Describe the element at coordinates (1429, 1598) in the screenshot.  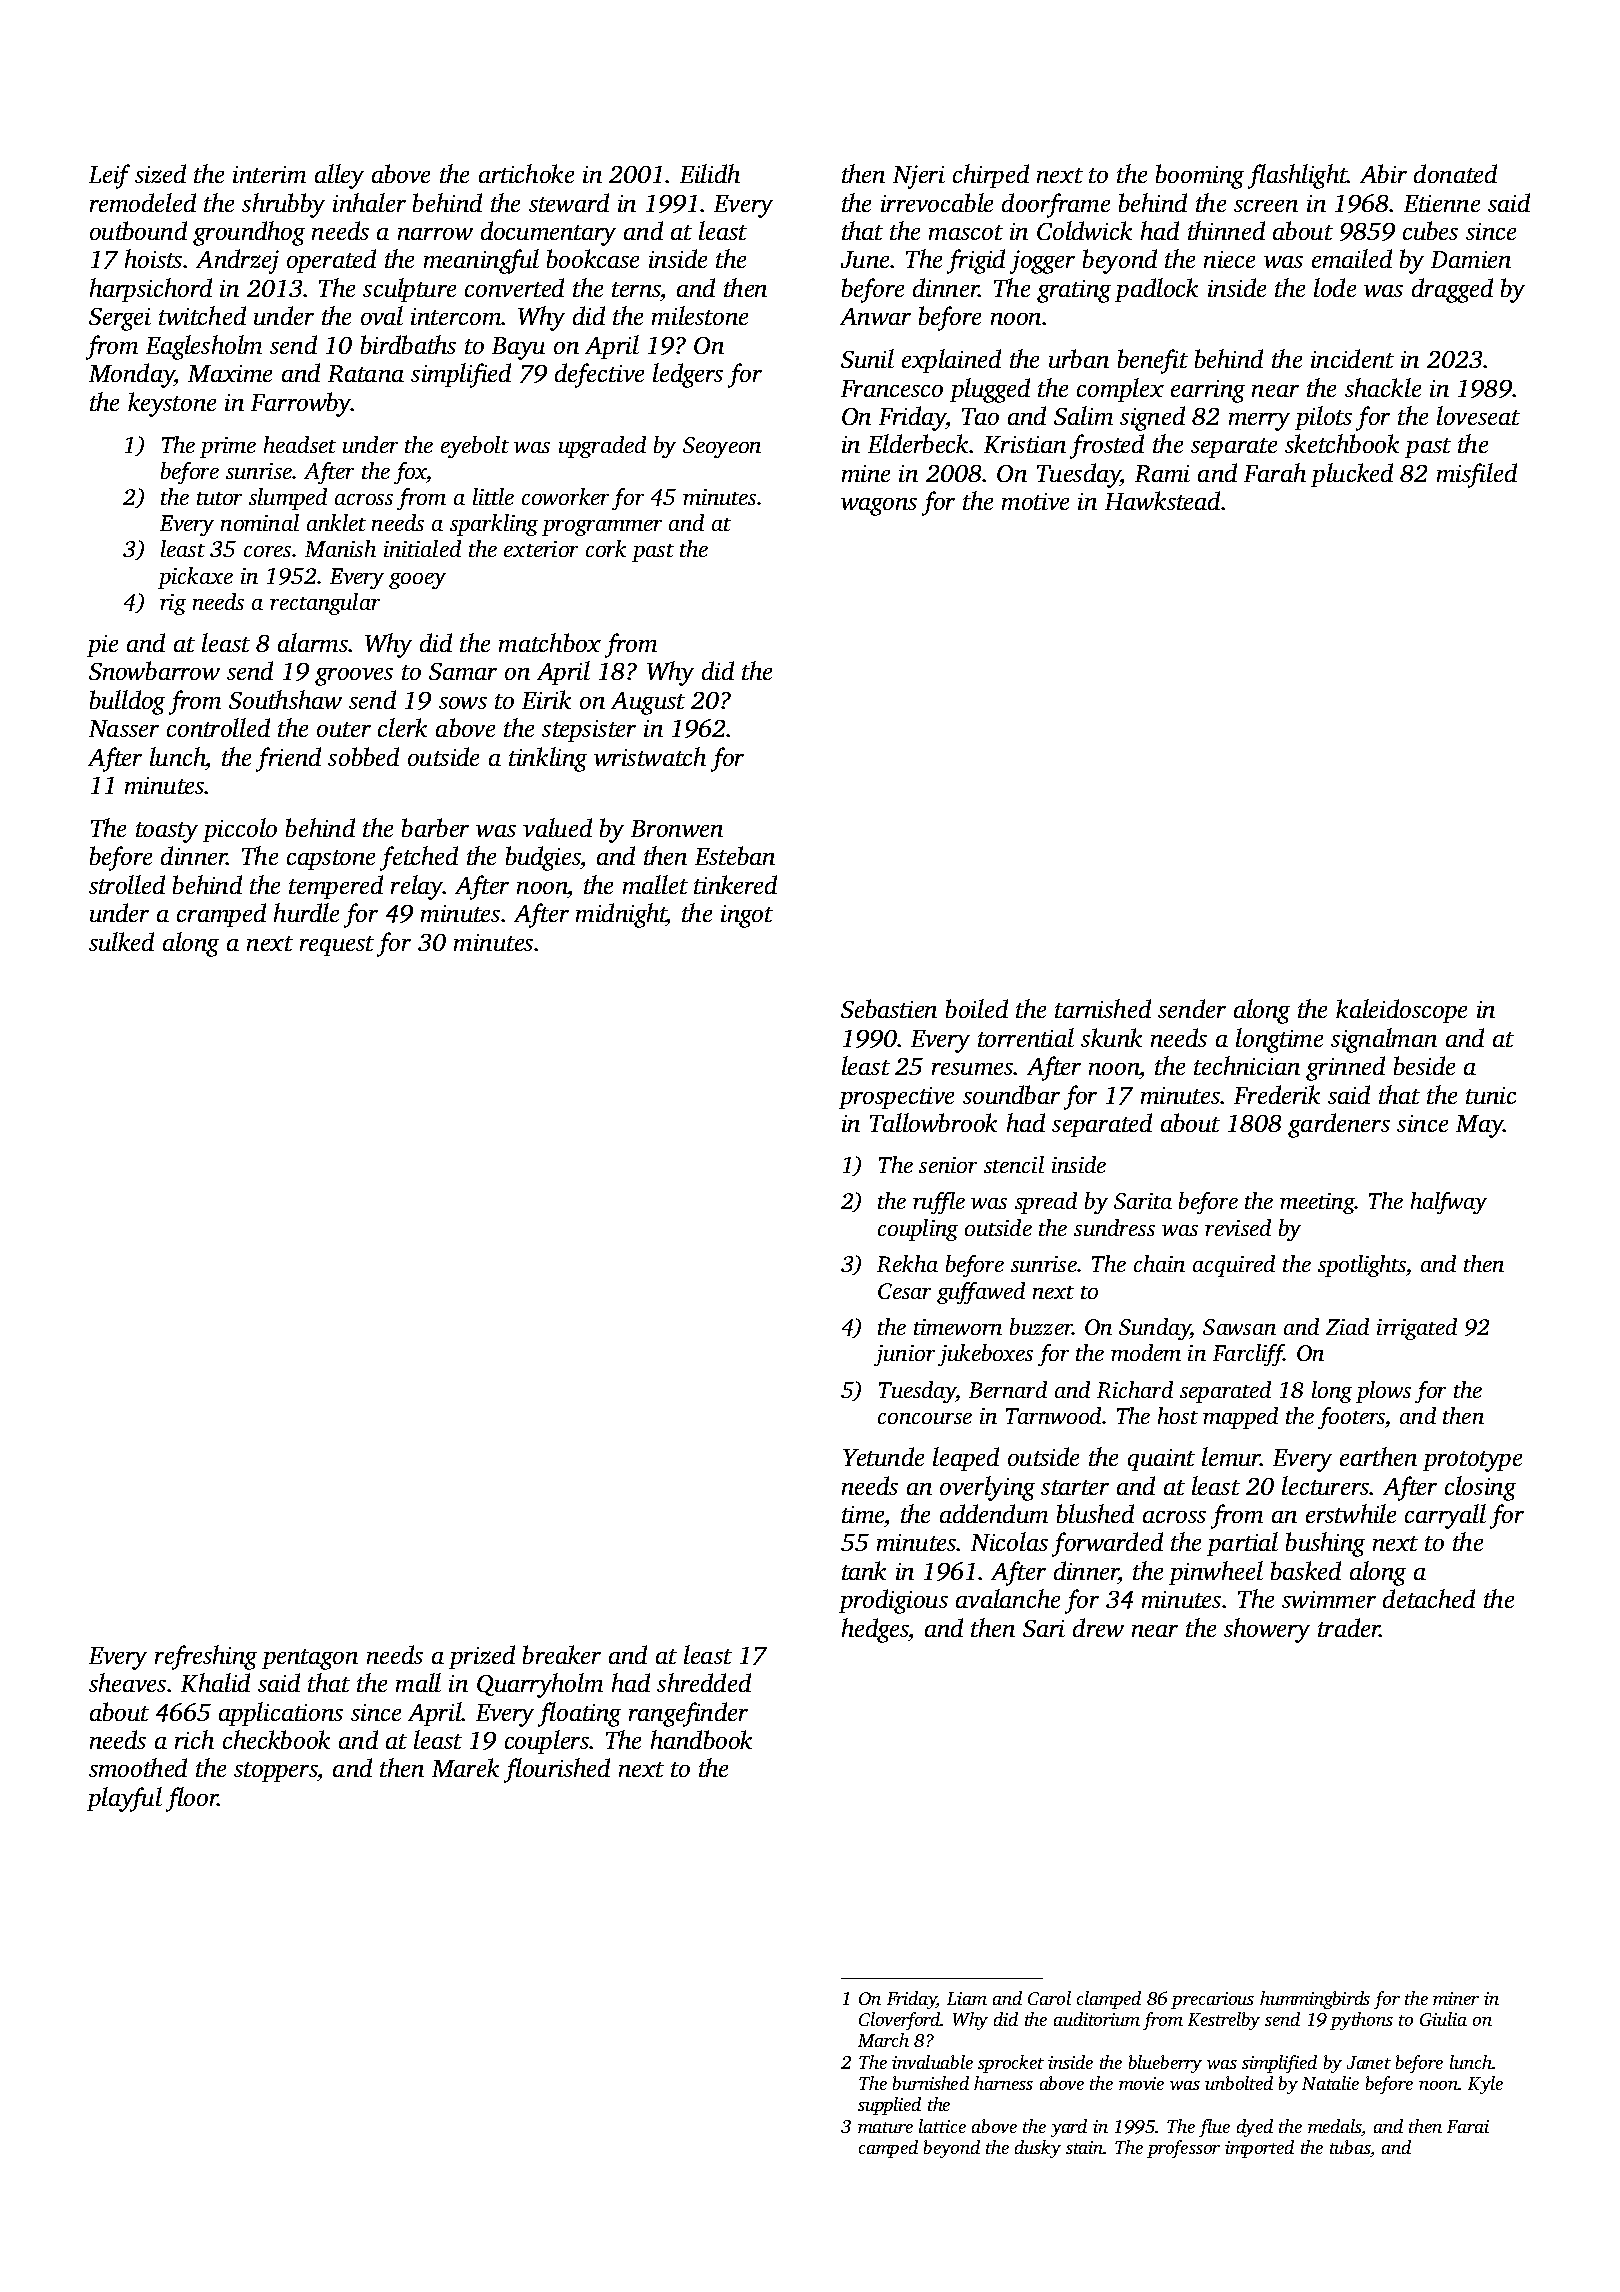
I see `detached` at that location.
